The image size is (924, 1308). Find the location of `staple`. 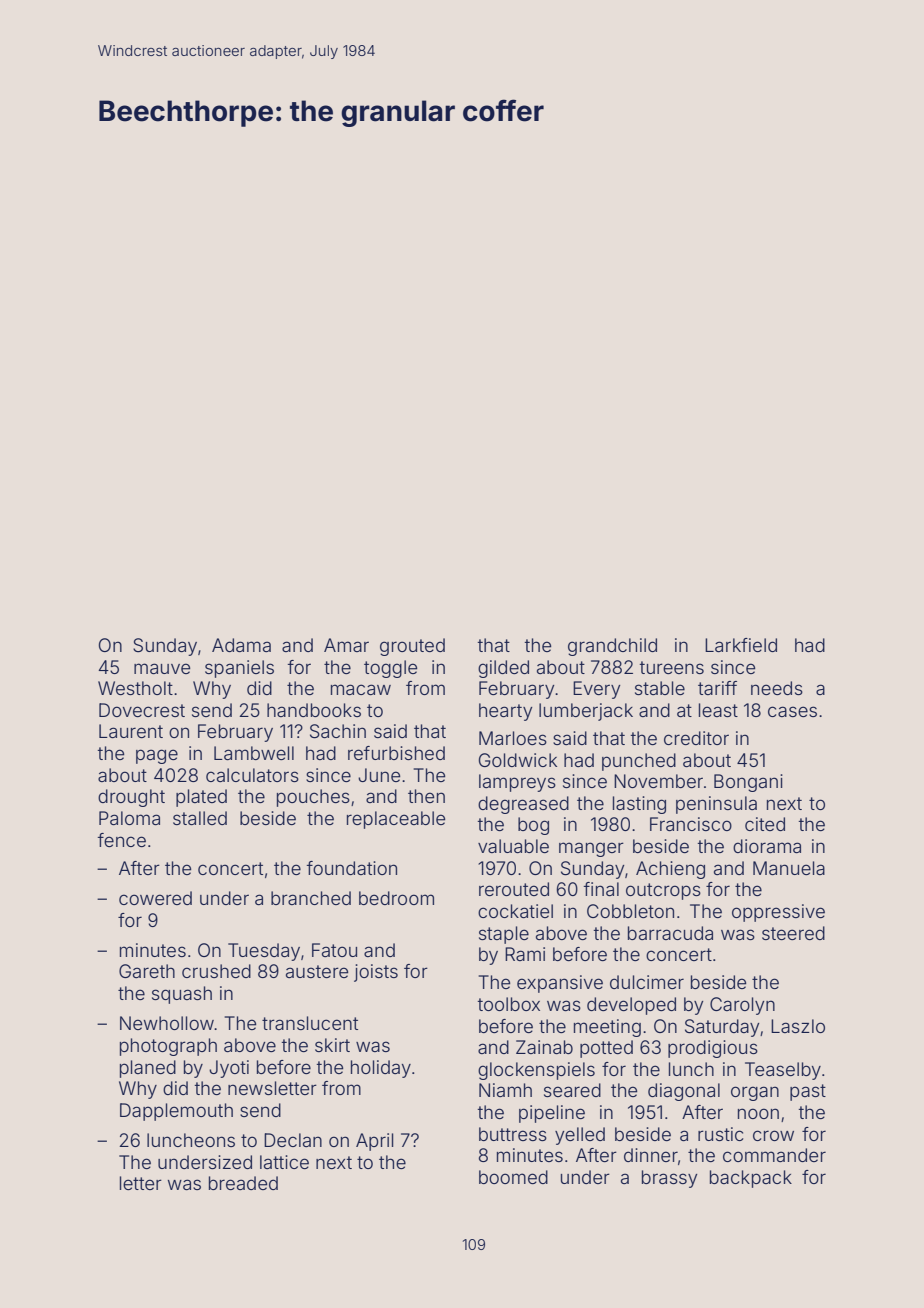

staple is located at coordinates (504, 935).
